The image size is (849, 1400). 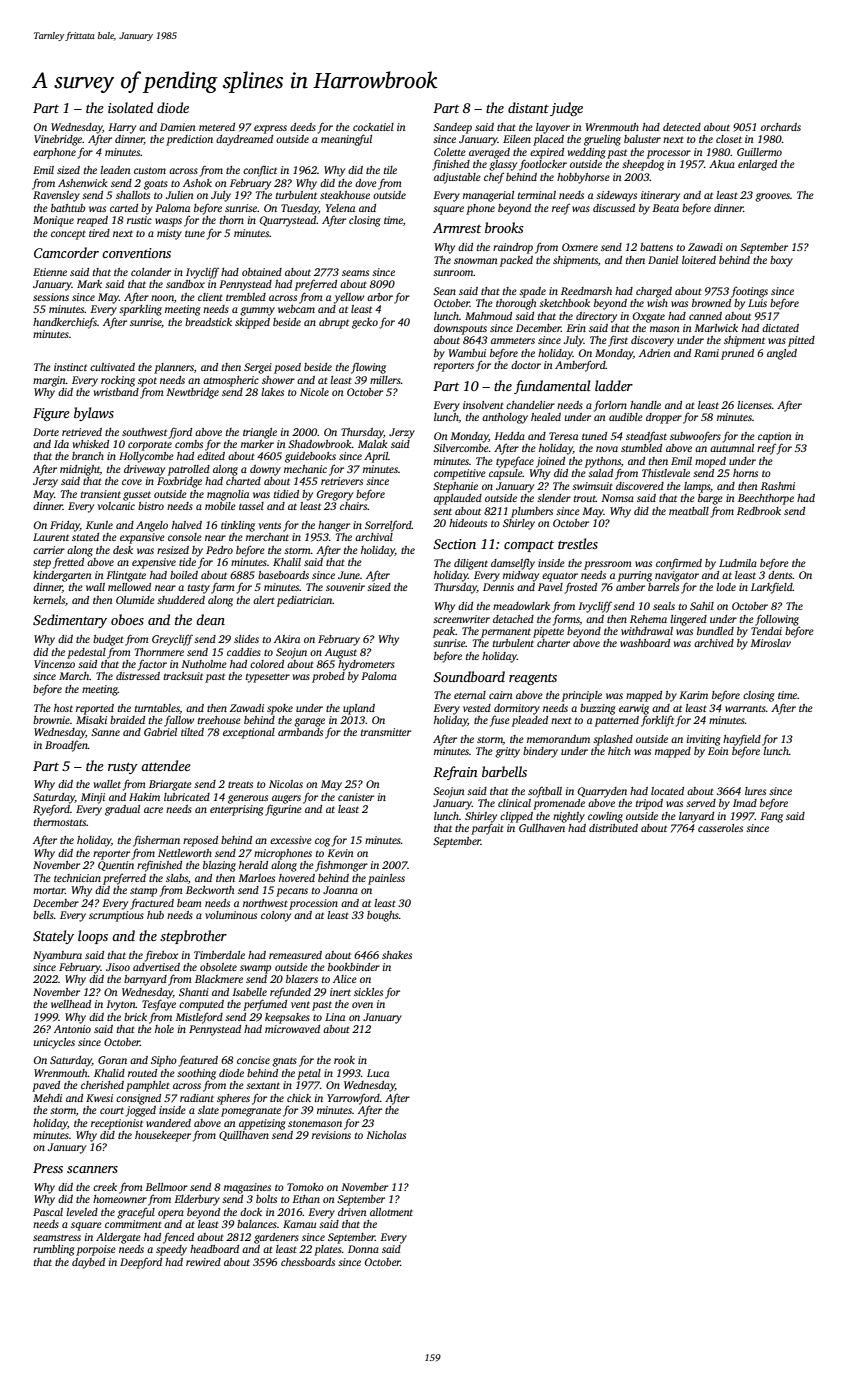 I want to click on archival, so click(x=374, y=537).
